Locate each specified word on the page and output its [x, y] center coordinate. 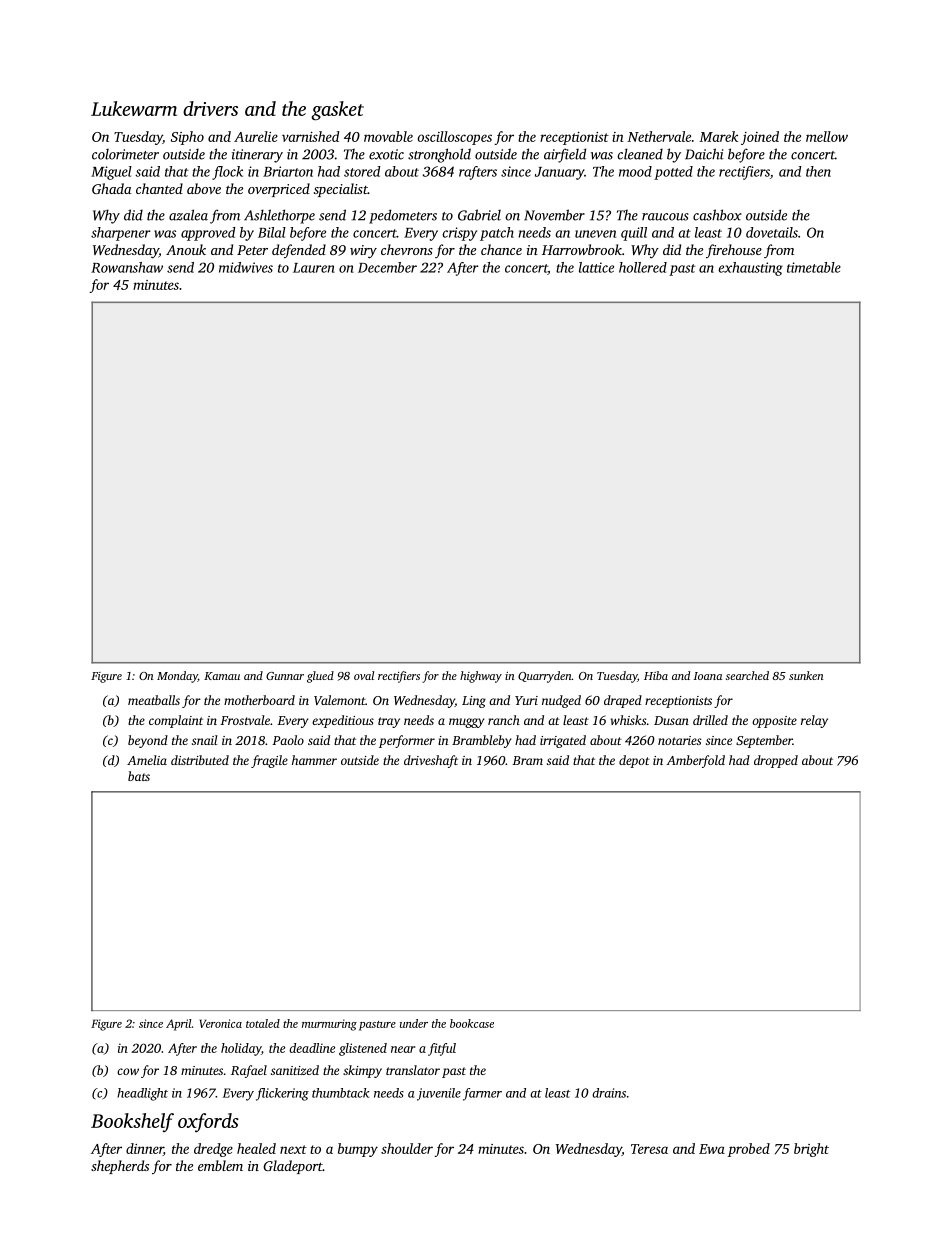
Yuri [526, 700]
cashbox [717, 215]
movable [388, 136]
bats [139, 776]
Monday [177, 677]
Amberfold [695, 761]
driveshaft [431, 761]
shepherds [120, 1167]
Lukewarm [134, 108]
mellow [827, 136]
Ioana [708, 676]
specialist [341, 190]
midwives [246, 267]
